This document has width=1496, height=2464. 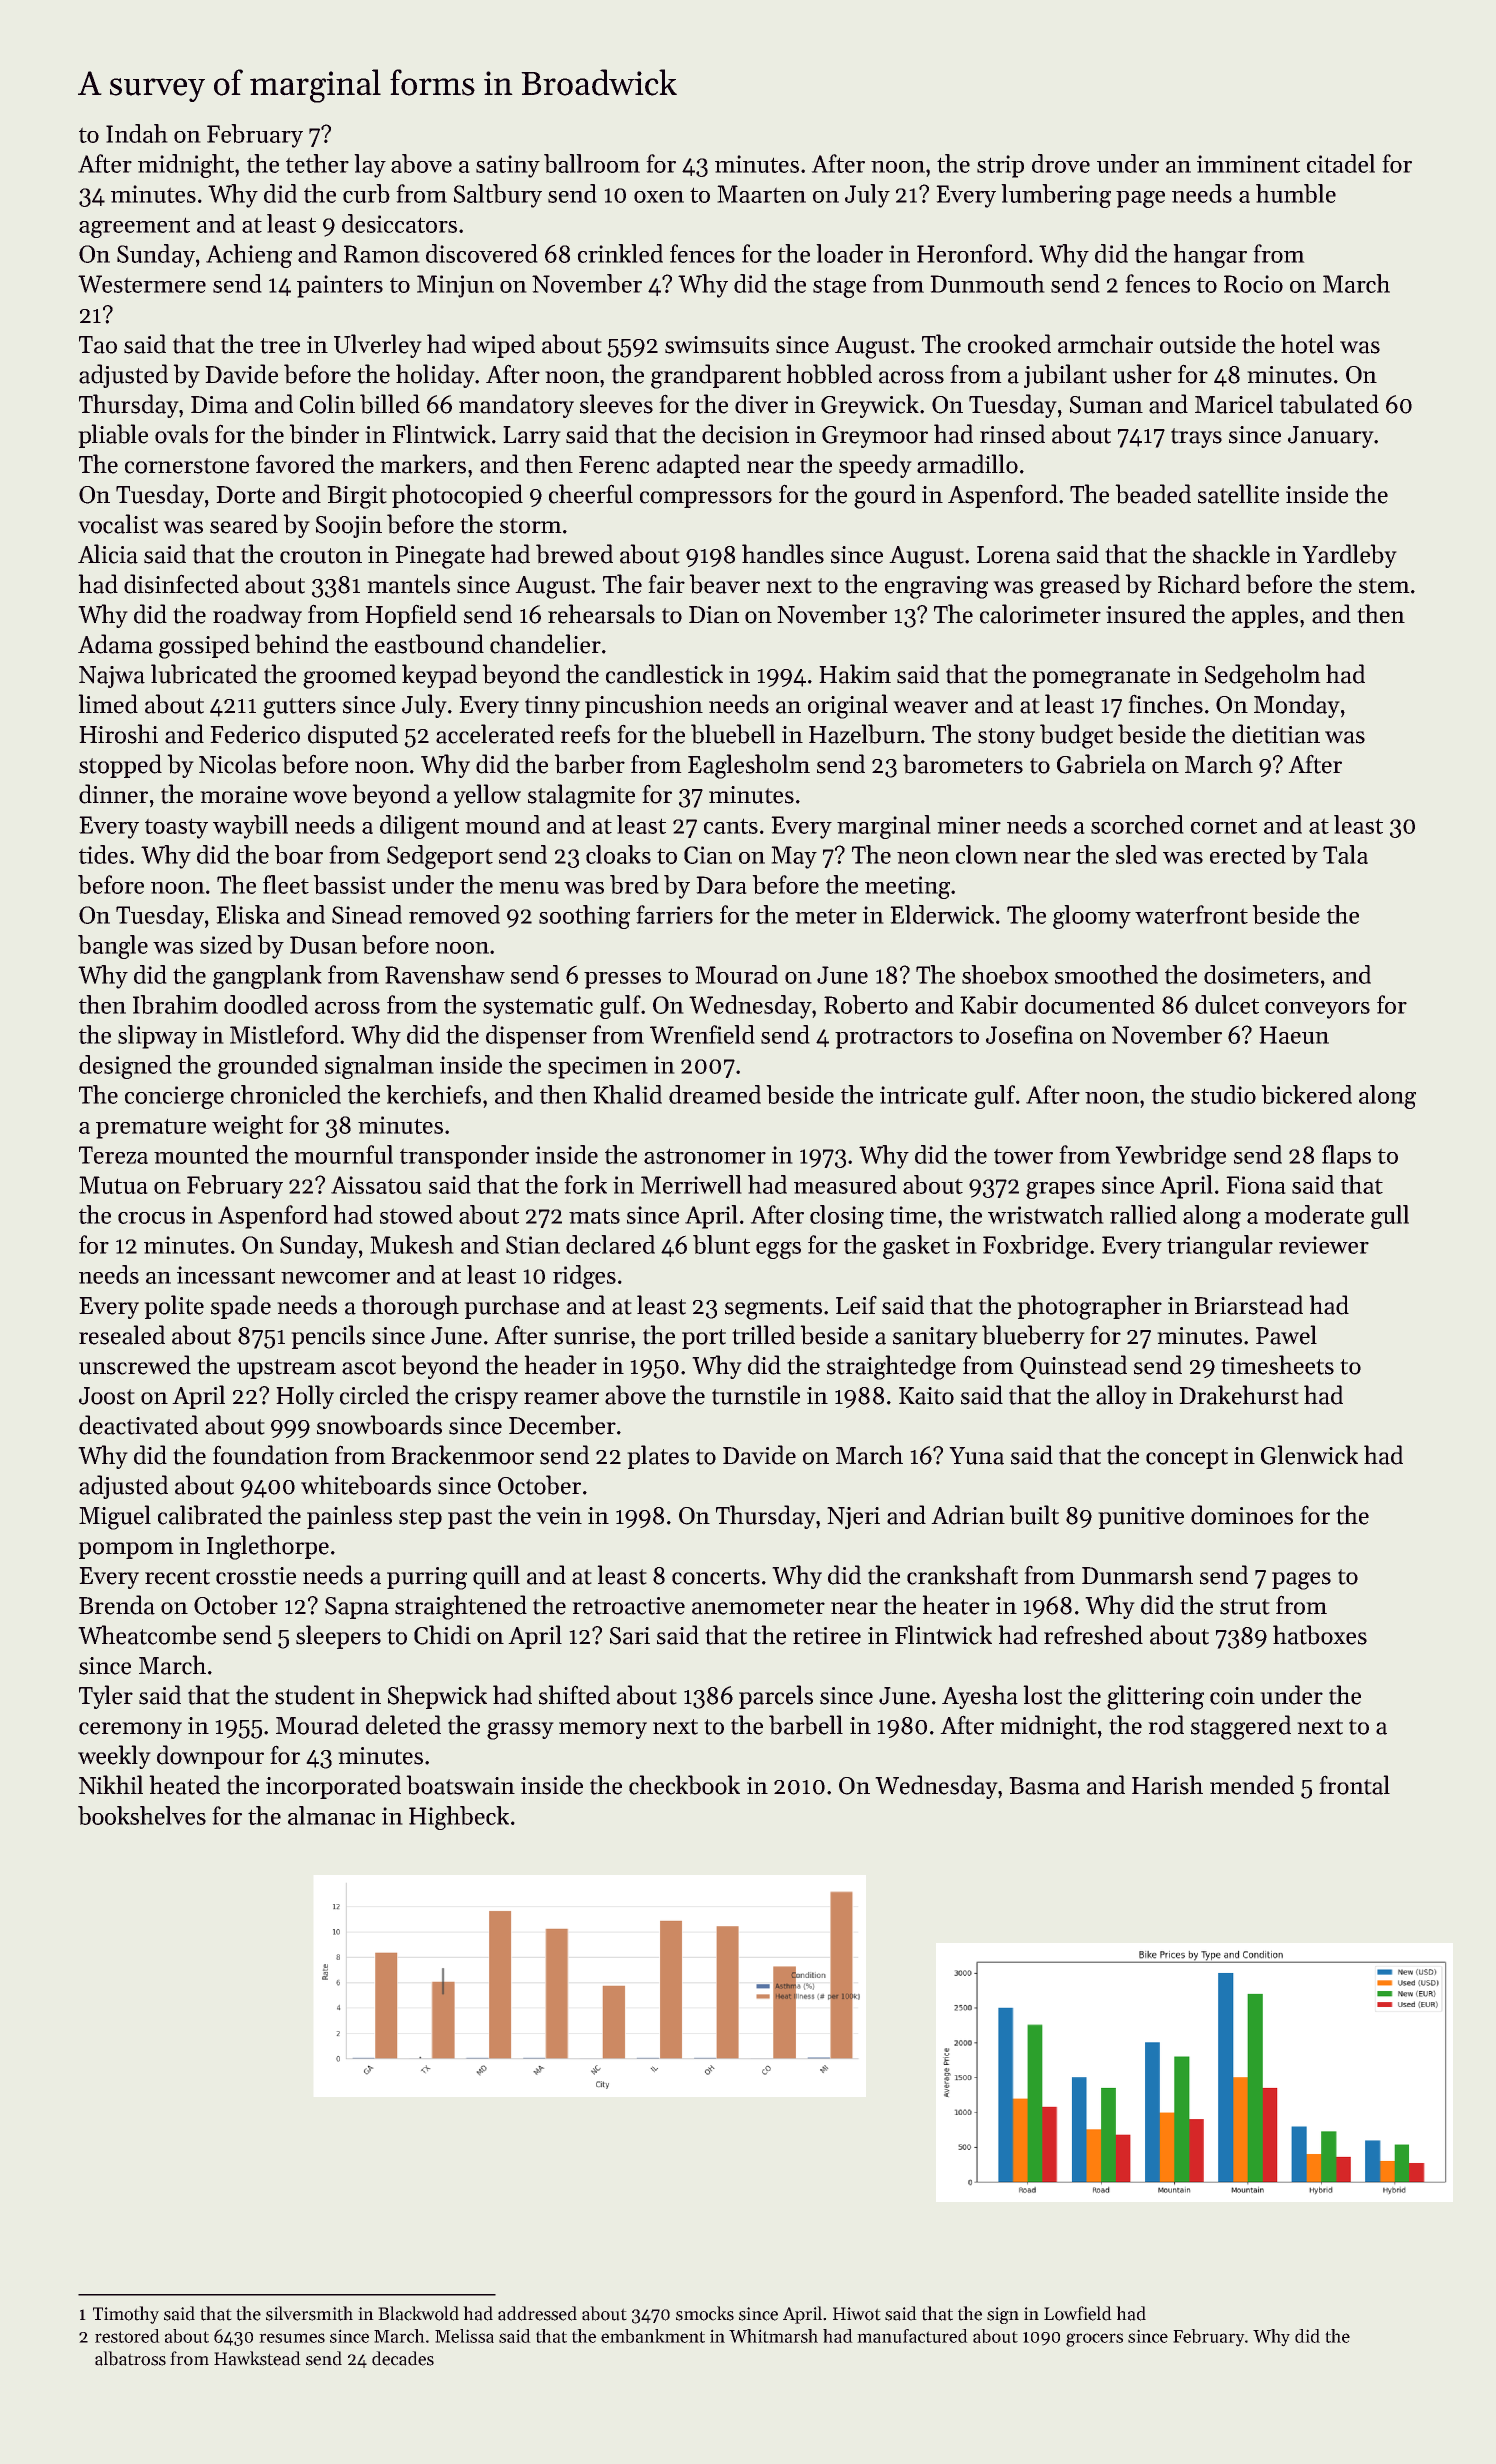 What do you see at coordinates (286, 884) in the document?
I see `fleet` at bounding box center [286, 884].
